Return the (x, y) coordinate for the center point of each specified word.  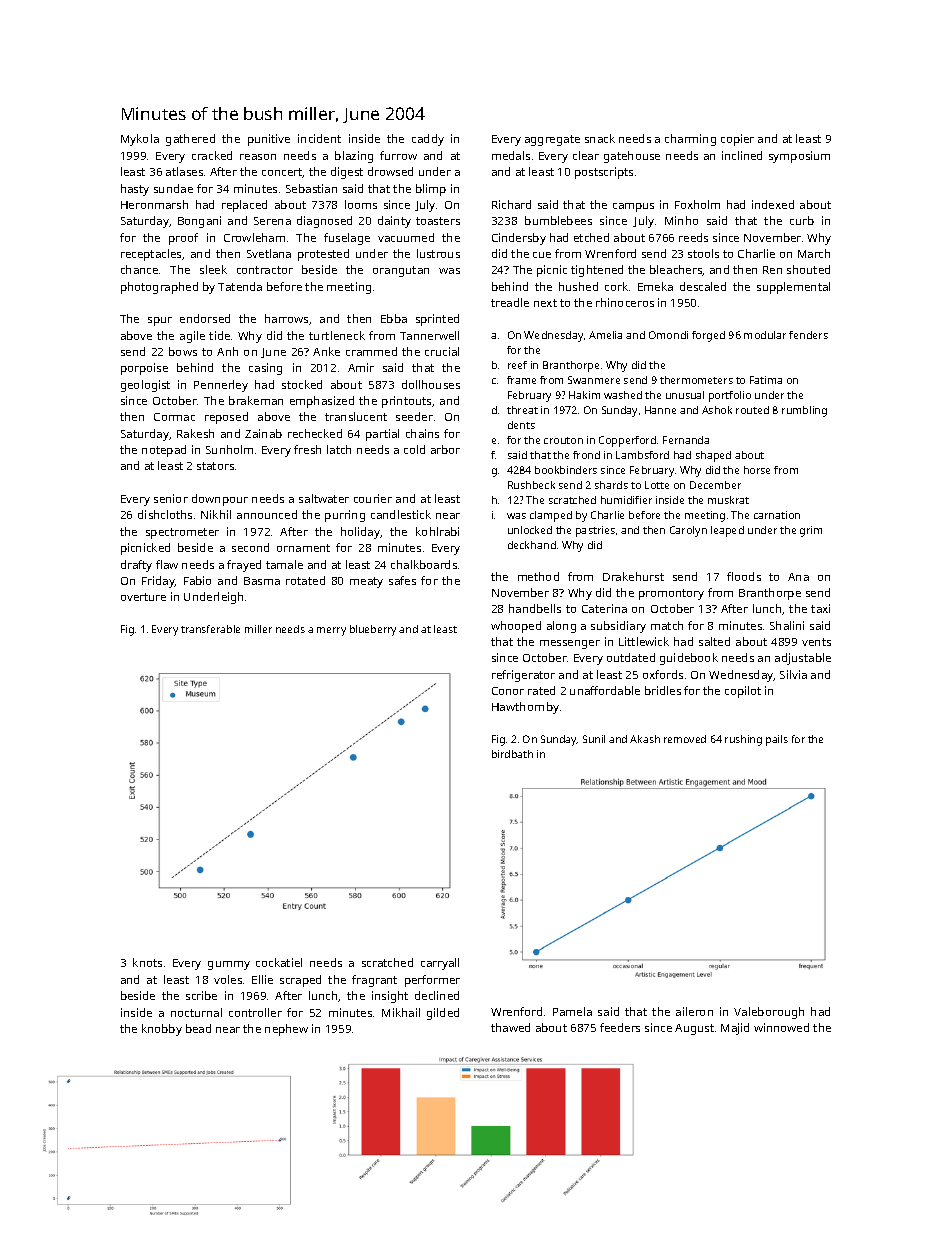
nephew (286, 1030)
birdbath (512, 754)
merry (331, 631)
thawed (510, 1027)
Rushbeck (531, 485)
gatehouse (632, 157)
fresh (307, 449)
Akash (645, 739)
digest (347, 173)
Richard (511, 204)
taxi (820, 608)
